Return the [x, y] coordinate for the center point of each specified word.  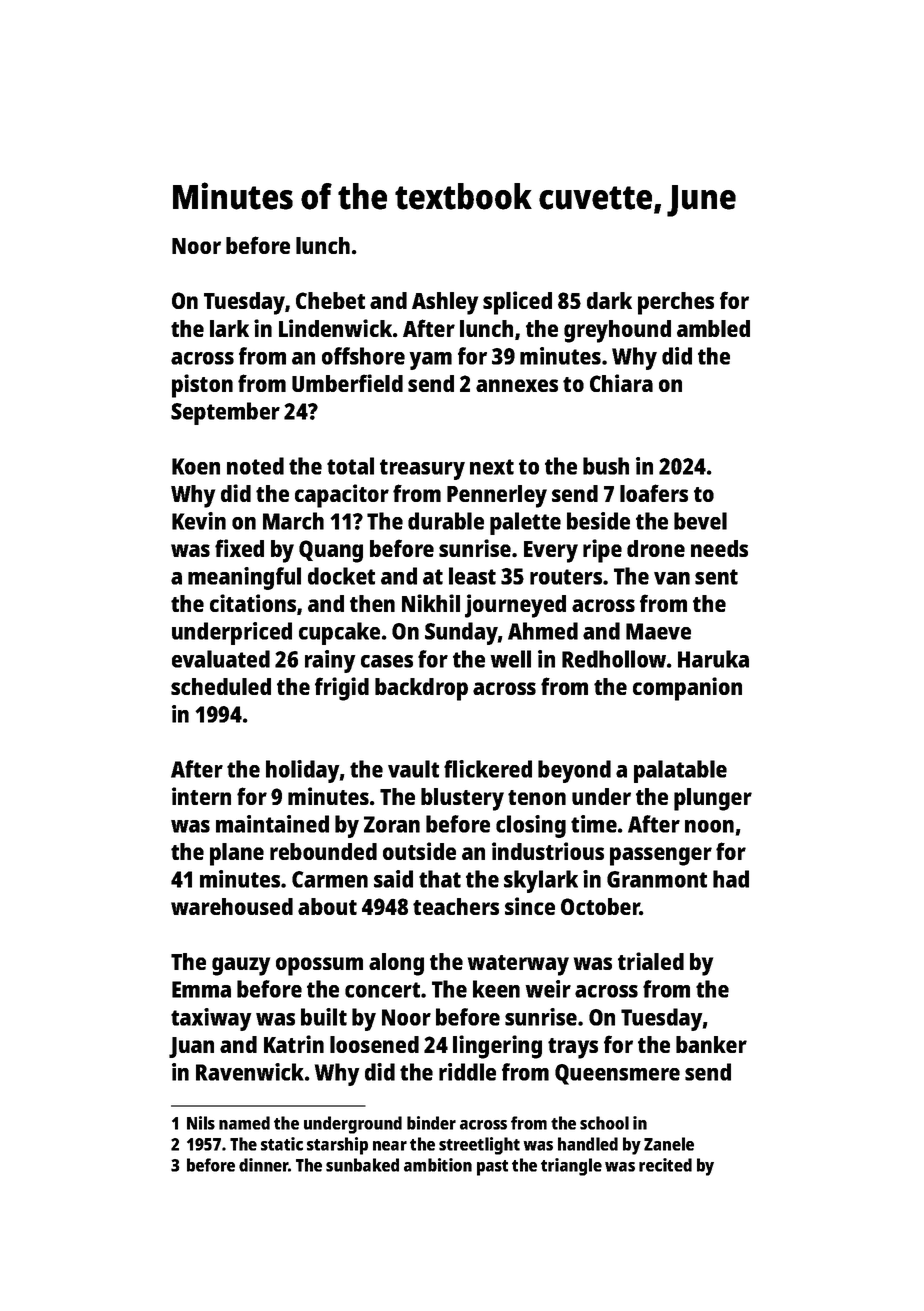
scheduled [221, 686]
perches [676, 303]
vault [413, 769]
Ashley [445, 303]
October [600, 906]
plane [237, 854]
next [492, 467]
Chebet [330, 300]
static [282, 1144]
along [396, 964]
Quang [331, 551]
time [594, 824]
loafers [654, 493]
